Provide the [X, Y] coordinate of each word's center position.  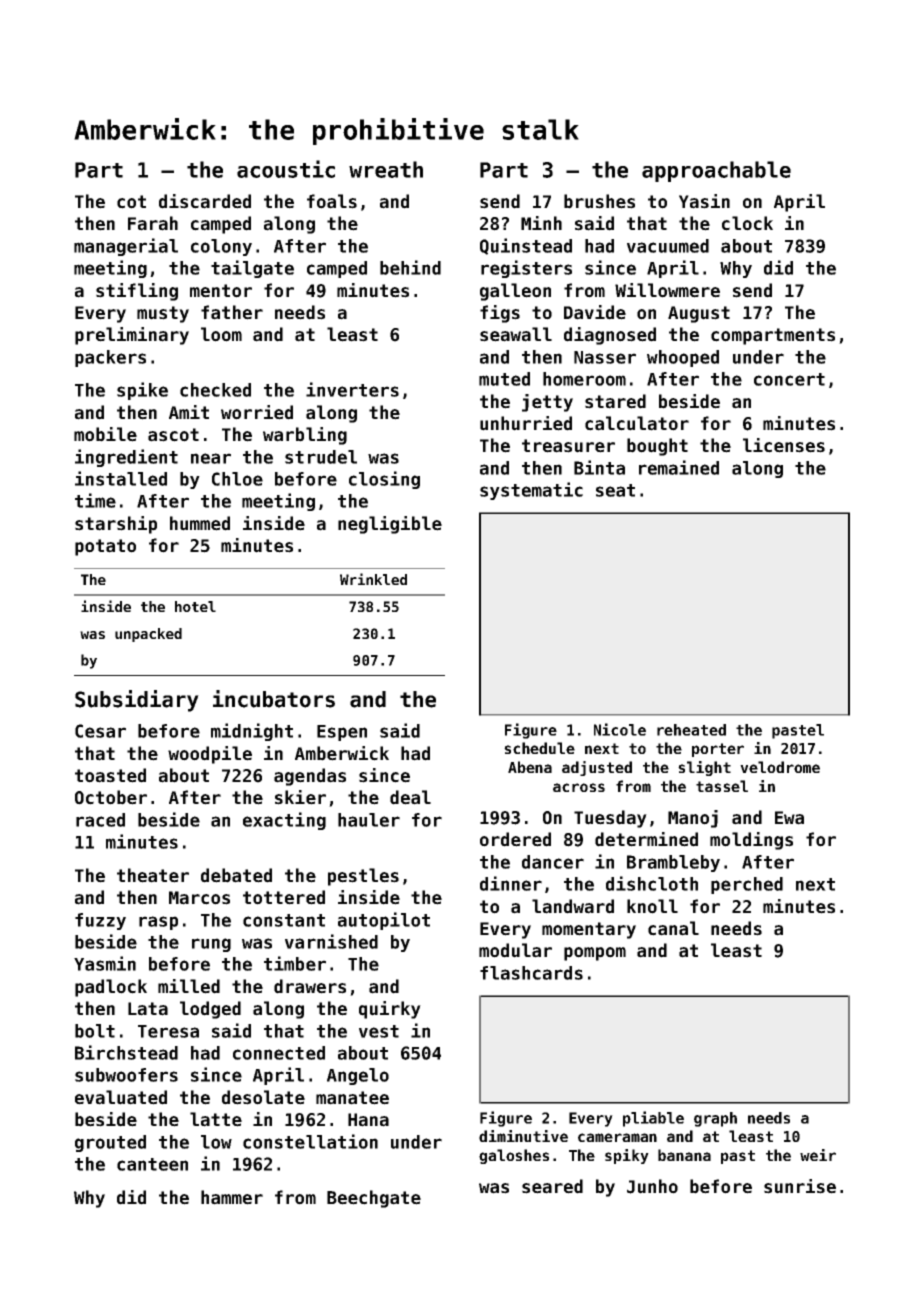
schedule [539, 748]
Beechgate [374, 1199]
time [95, 500]
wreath [386, 169]
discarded [205, 201]
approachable [716, 171]
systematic [531, 491]
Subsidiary [137, 701]
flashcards [531, 973]
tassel [722, 786]
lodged [210, 1010]
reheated [691, 730]
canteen [152, 1164]
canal [673, 928]
